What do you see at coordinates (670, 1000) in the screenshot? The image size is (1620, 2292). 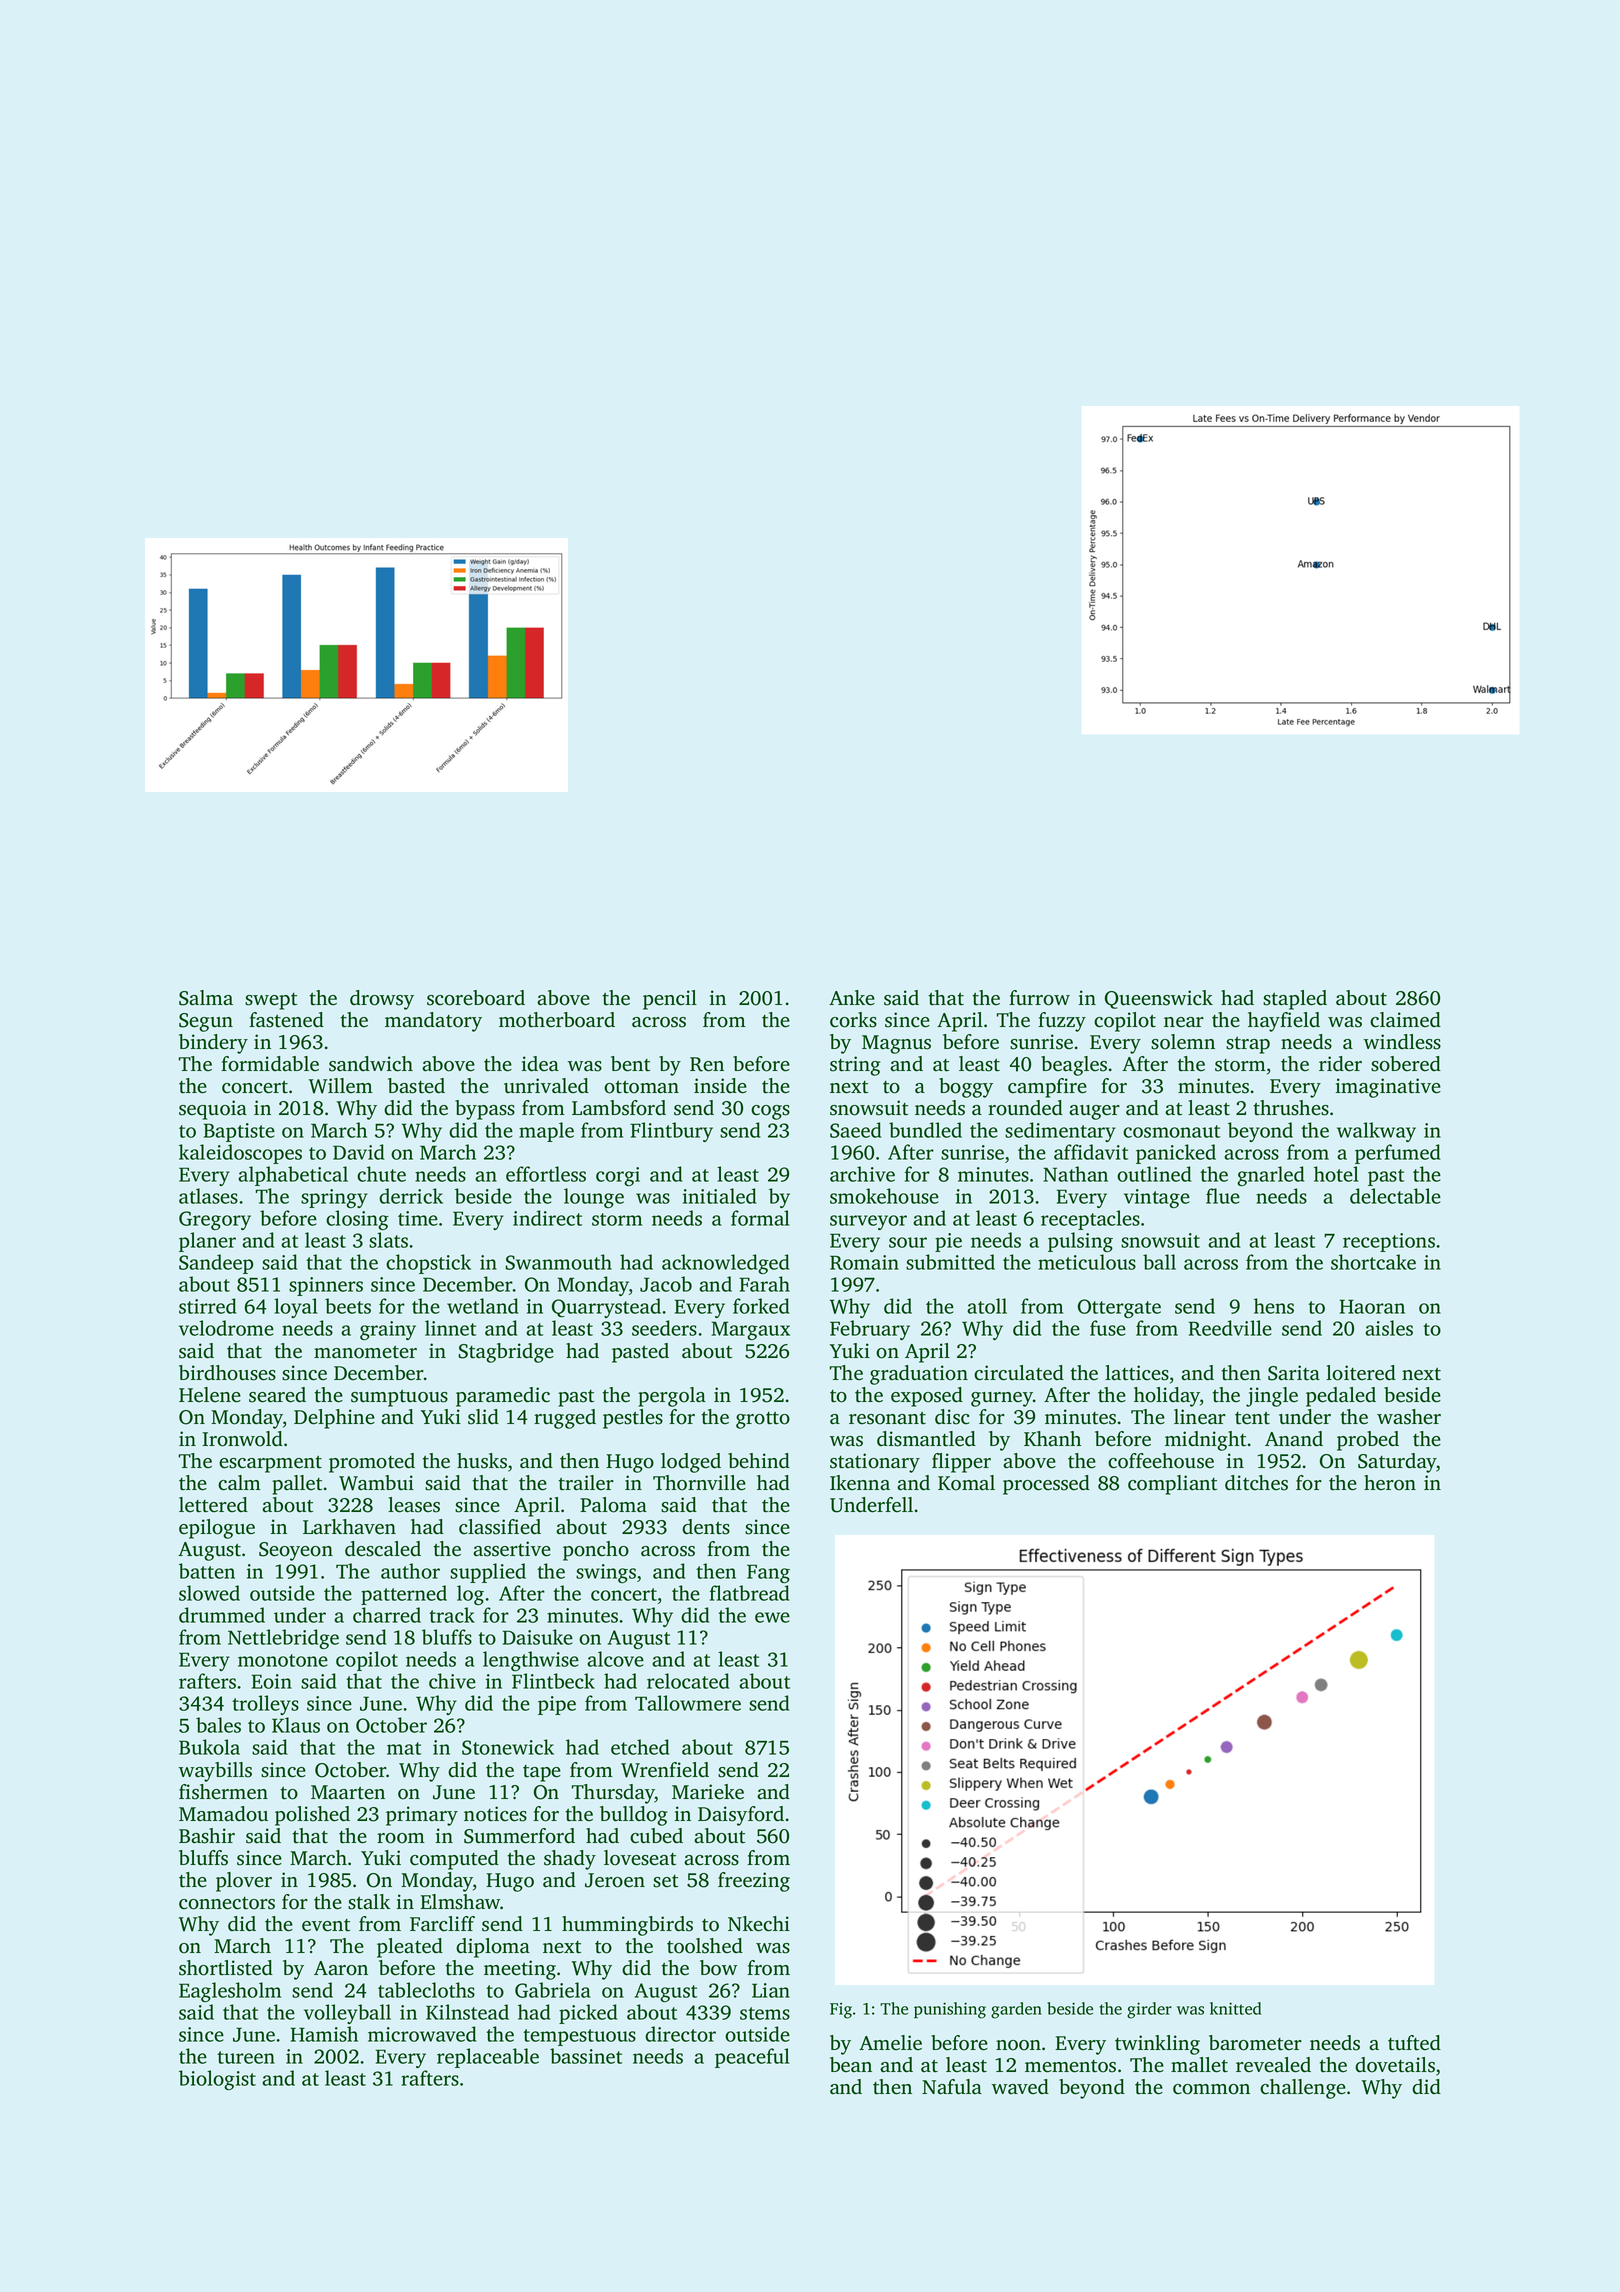 I see `pencil` at bounding box center [670, 1000].
